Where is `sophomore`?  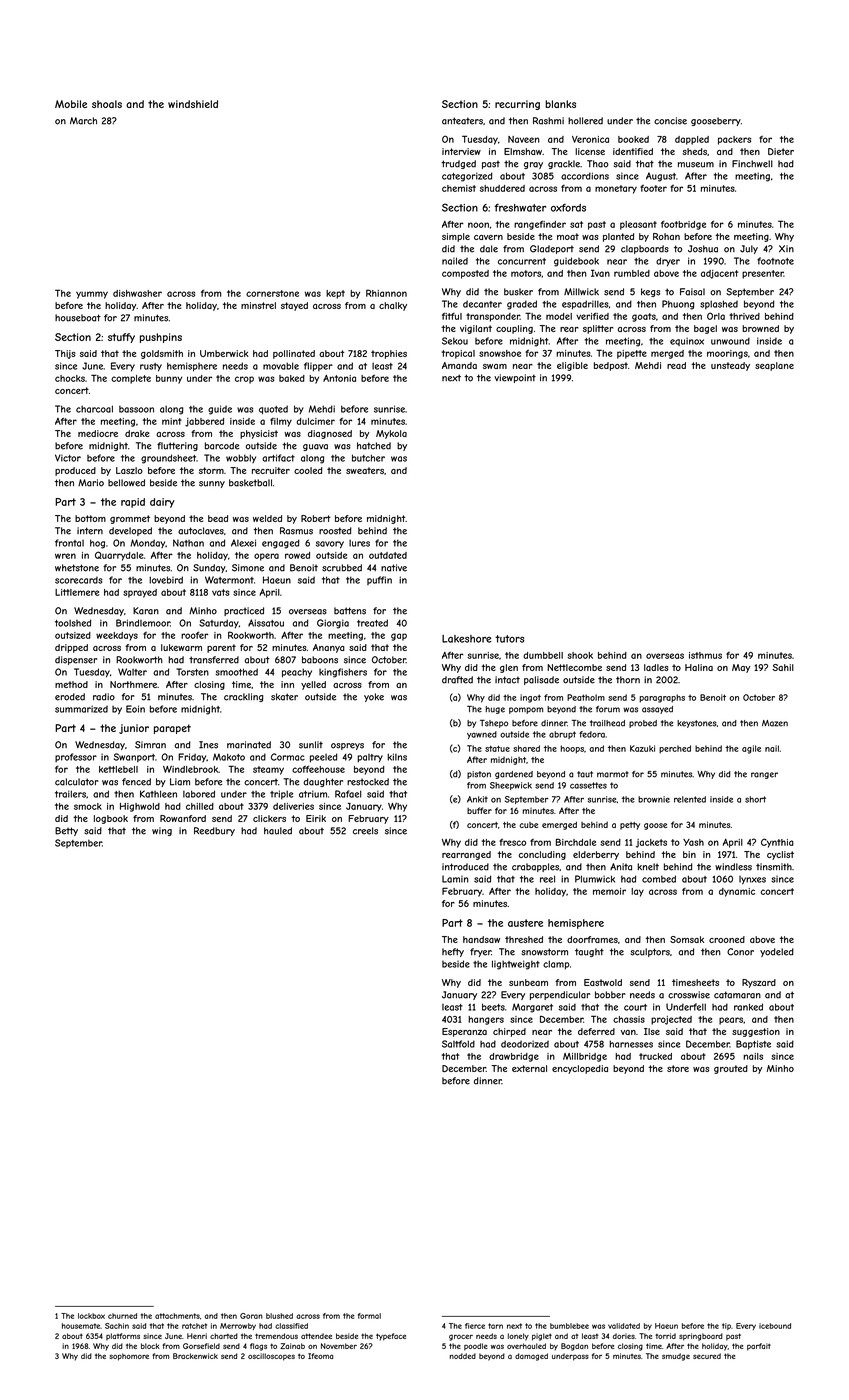
sophomore is located at coordinates (129, 1357).
